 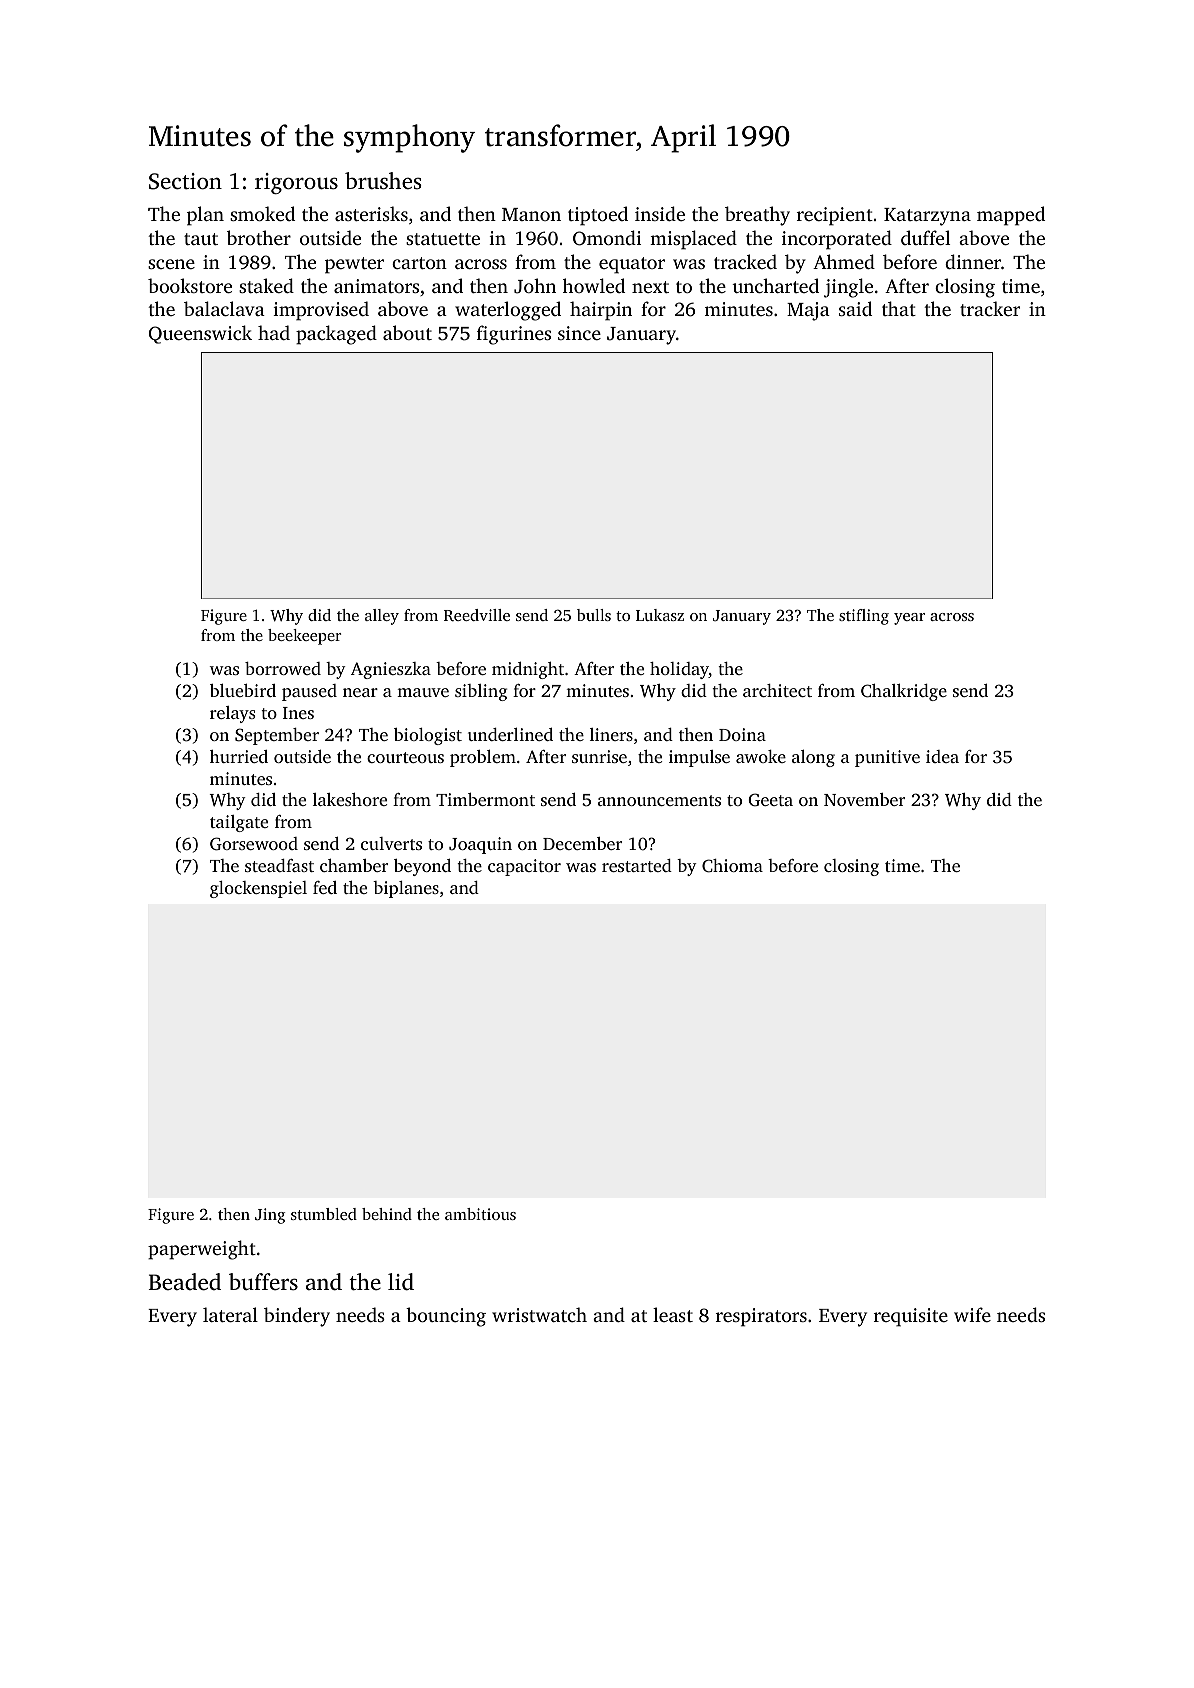 What do you see at coordinates (864, 617) in the page?
I see `stifling` at bounding box center [864, 617].
